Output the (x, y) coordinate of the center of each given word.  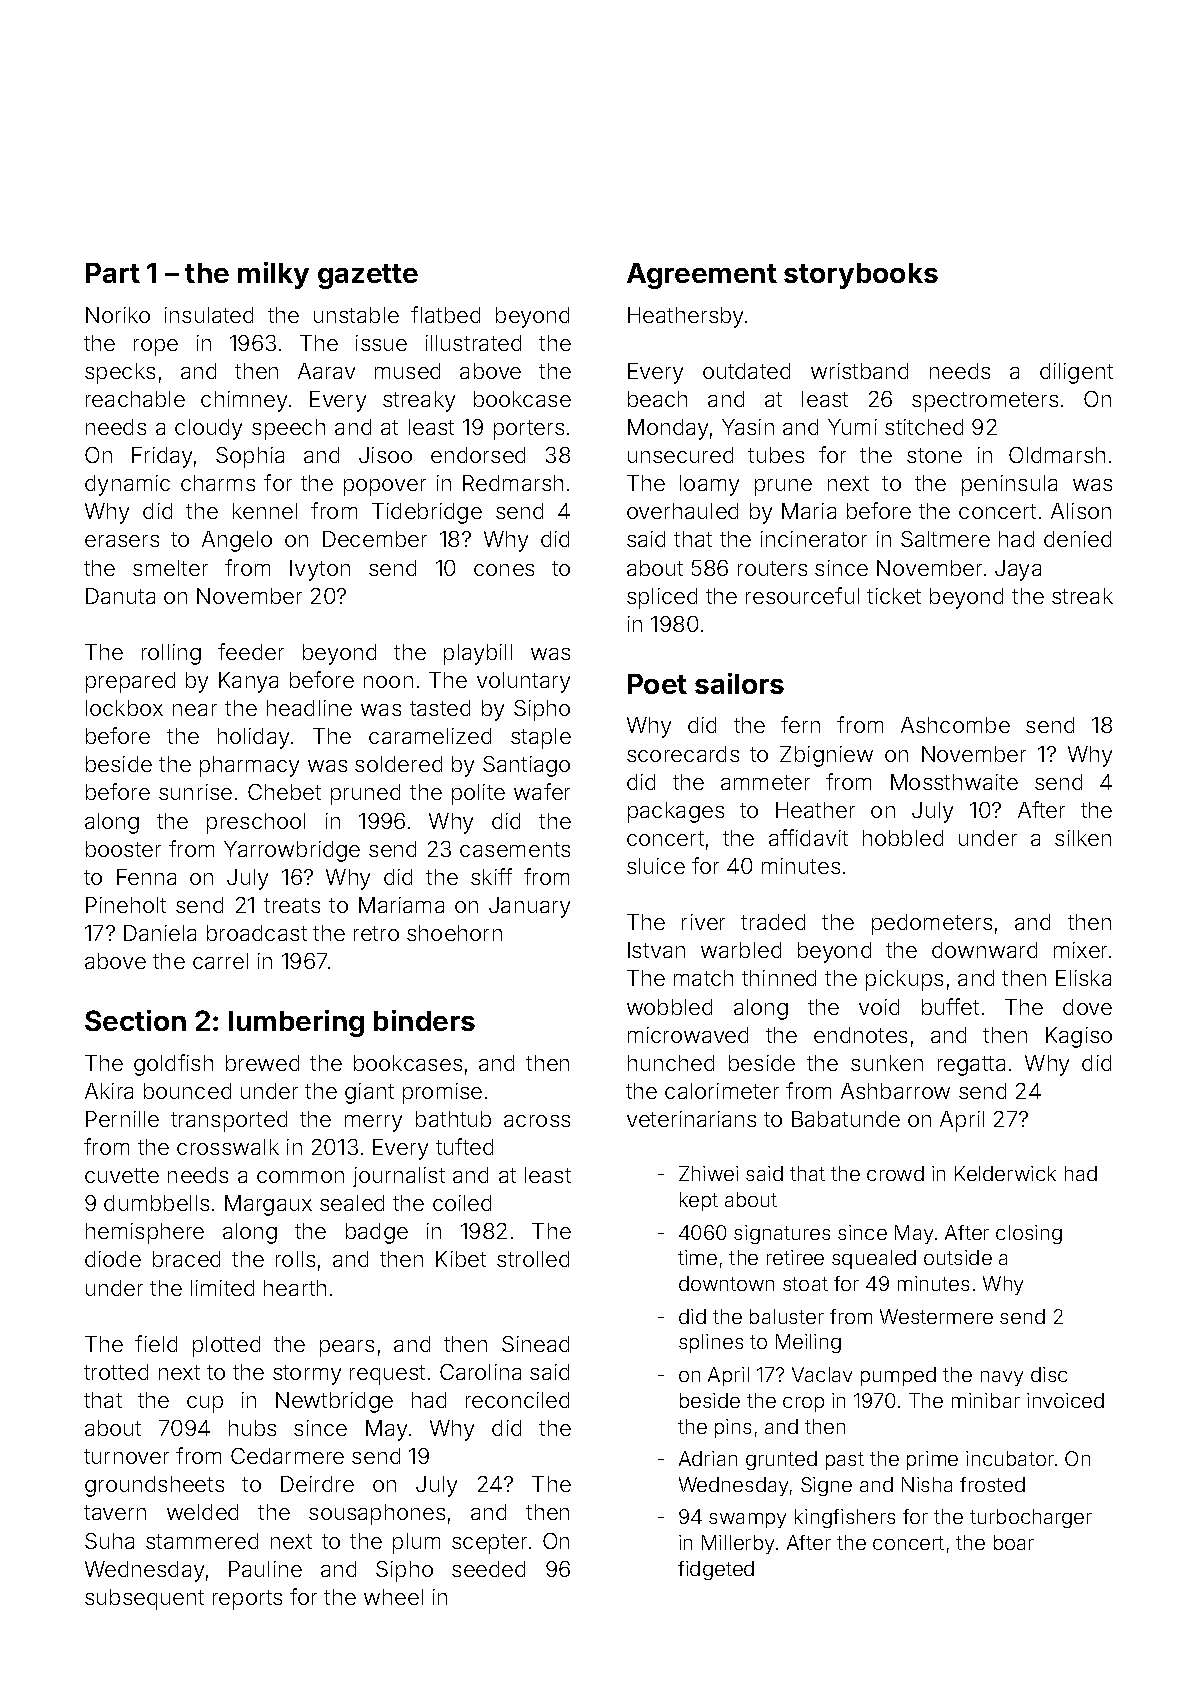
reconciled (517, 1400)
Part (113, 273)
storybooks (861, 276)
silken (1083, 838)
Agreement (702, 276)
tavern (115, 1512)
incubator (1010, 1458)
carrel (220, 961)
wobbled (669, 1007)
